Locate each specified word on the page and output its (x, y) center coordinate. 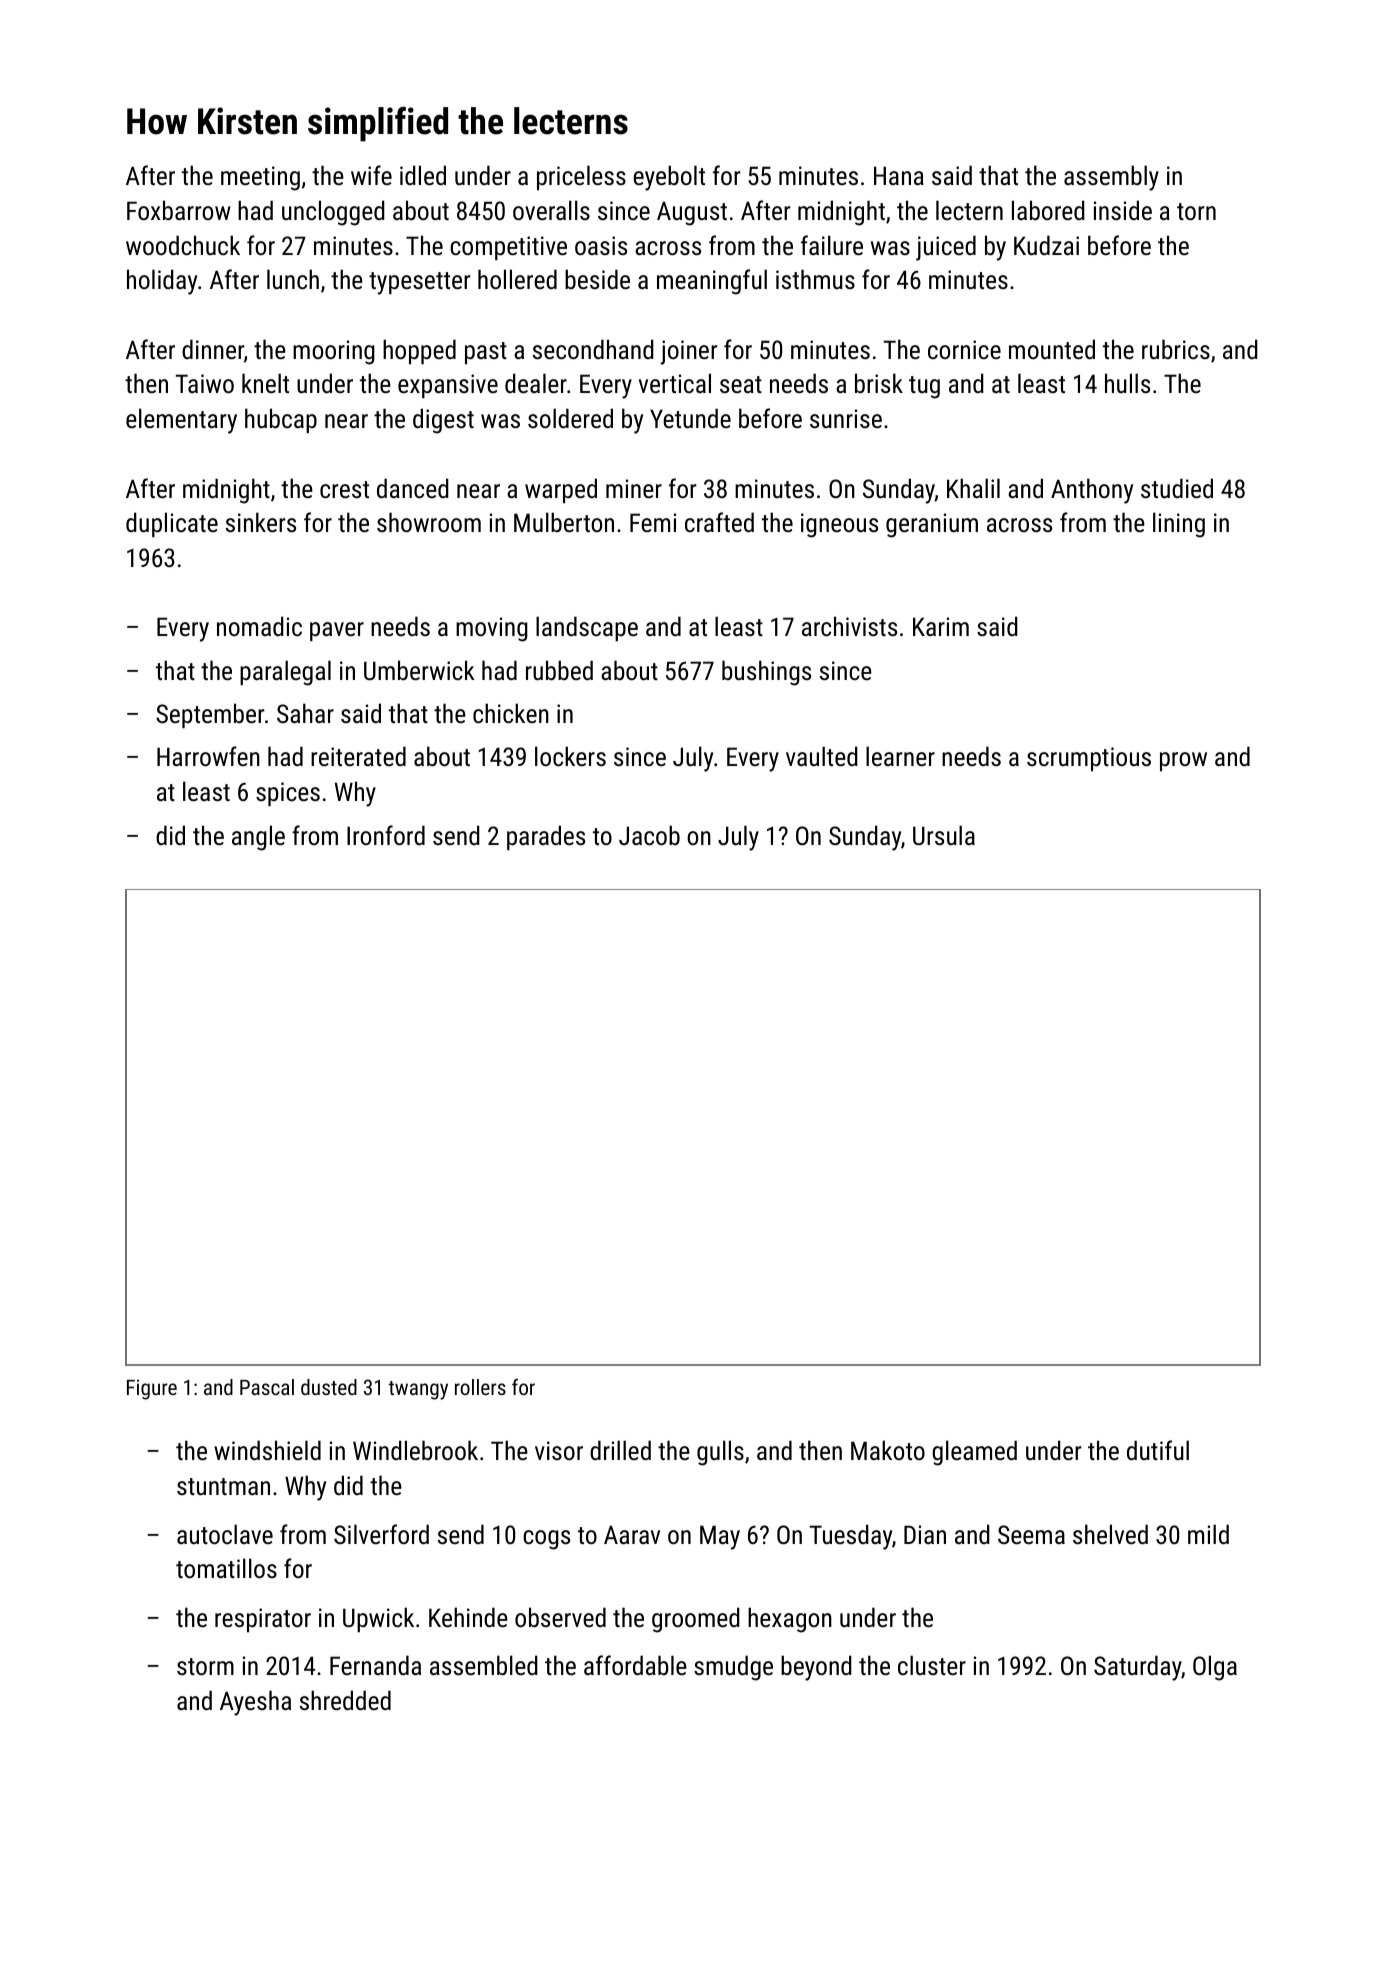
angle (258, 838)
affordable (635, 1665)
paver (337, 631)
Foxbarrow (179, 210)
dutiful (1158, 1450)
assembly (1111, 178)
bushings (766, 673)
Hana (899, 175)
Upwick (378, 1619)
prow (1183, 761)
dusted (329, 1387)
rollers (480, 1387)
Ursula (944, 835)
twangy (418, 1390)
